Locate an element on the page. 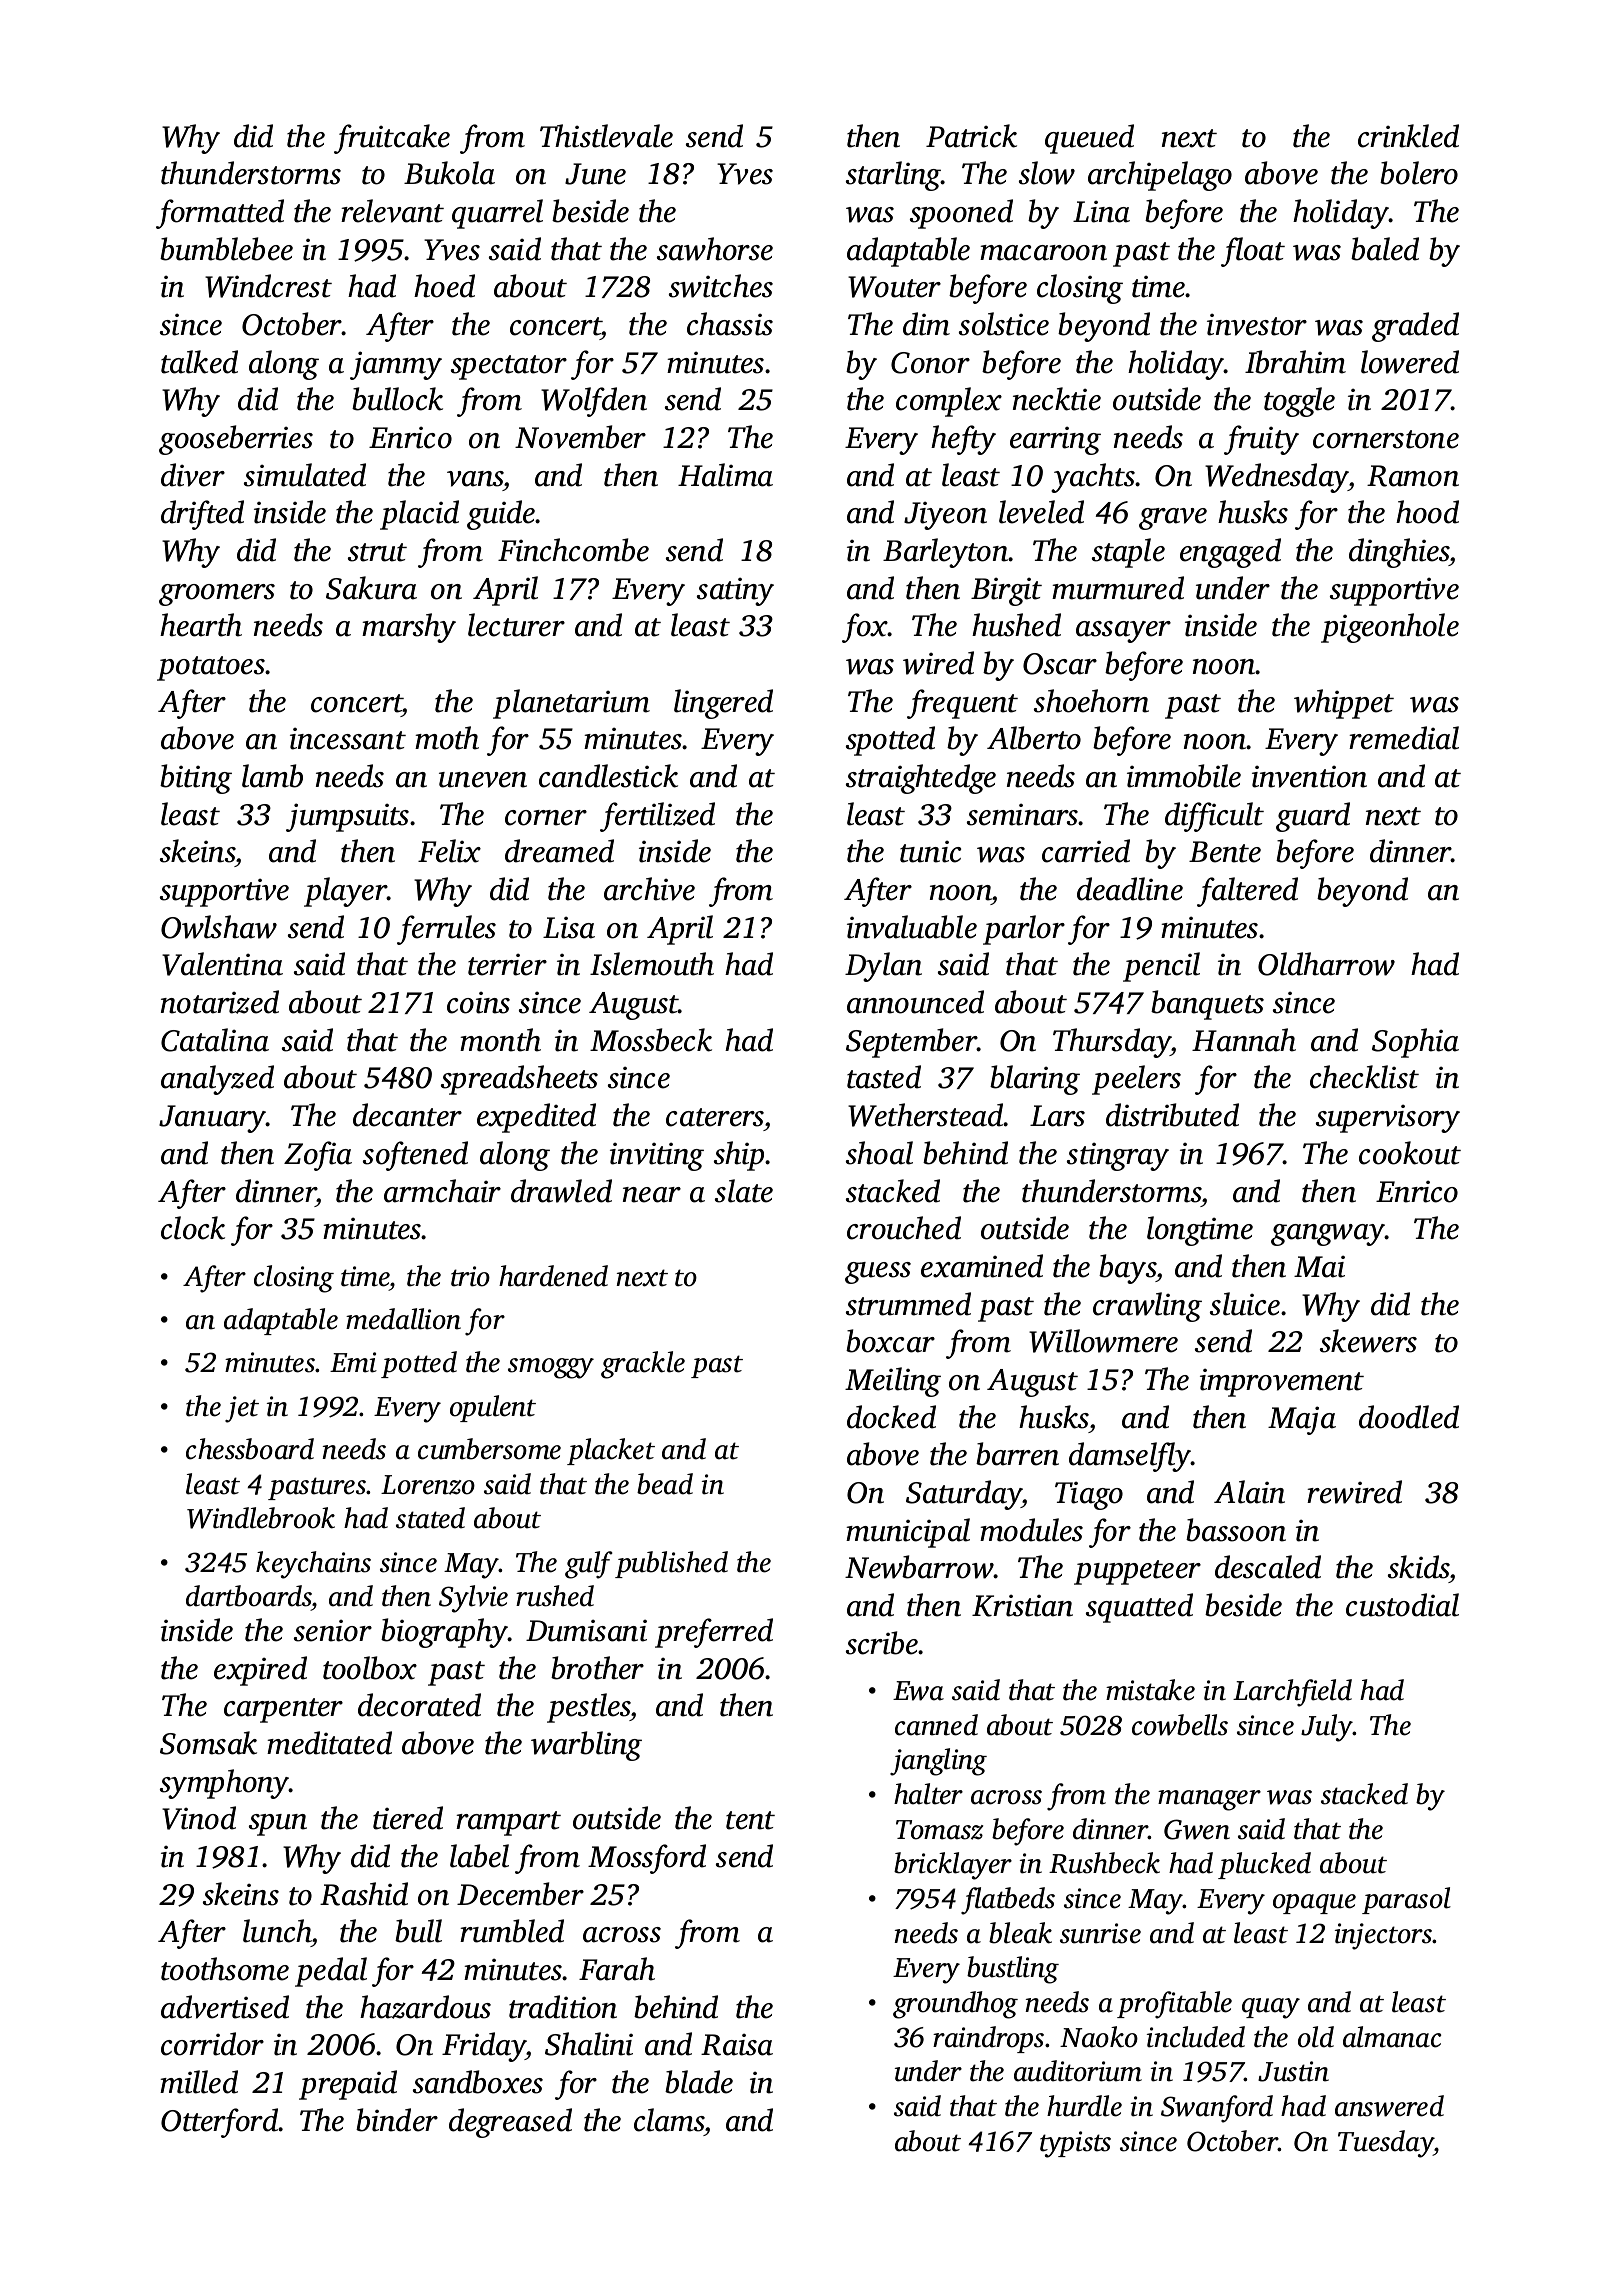 Image resolution: width=1620 pixels, height=2292 pixels. ship is located at coordinates (739, 1156).
